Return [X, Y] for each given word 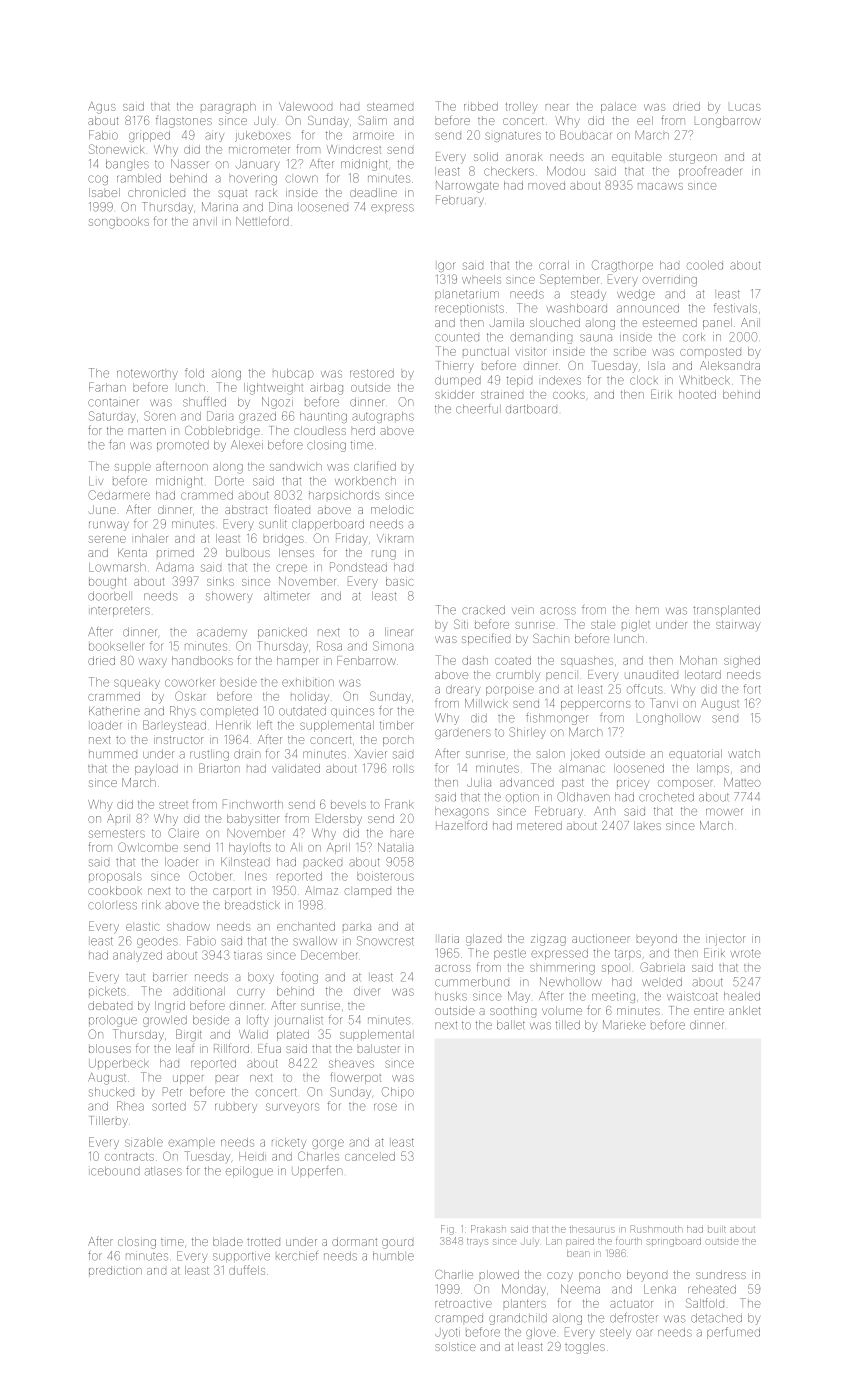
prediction [115, 1271]
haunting [323, 417]
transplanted [726, 610]
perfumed [733, 1333]
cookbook [115, 890]
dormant [354, 1241]
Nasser [190, 164]
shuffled [204, 402]
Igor [446, 267]
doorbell [109, 596]
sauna [596, 338]
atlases [163, 1171]
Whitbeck [704, 380]
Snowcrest [385, 941]
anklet [745, 1010]
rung [384, 555]
